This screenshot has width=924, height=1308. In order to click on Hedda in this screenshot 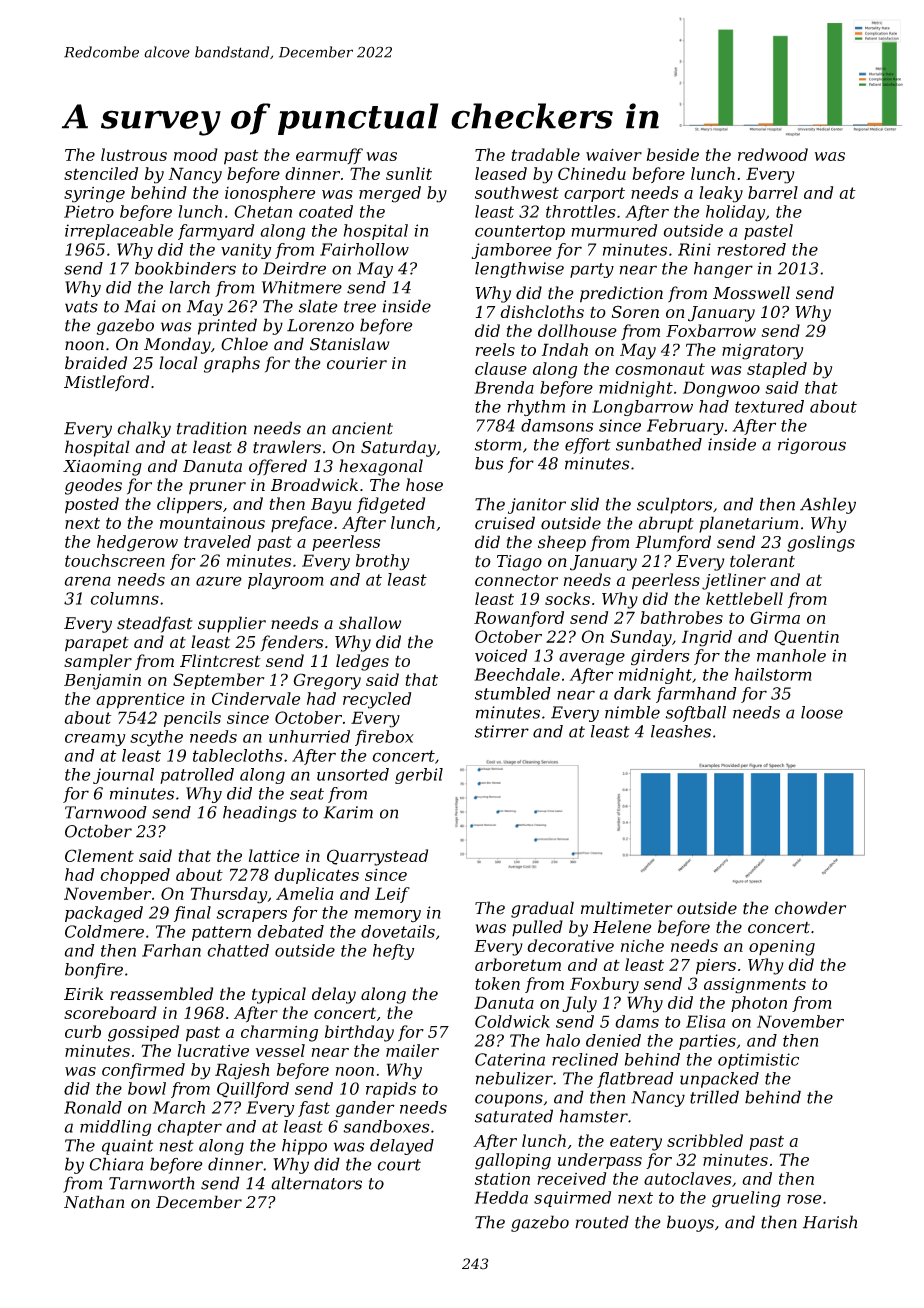, I will do `click(501, 1197)`.
